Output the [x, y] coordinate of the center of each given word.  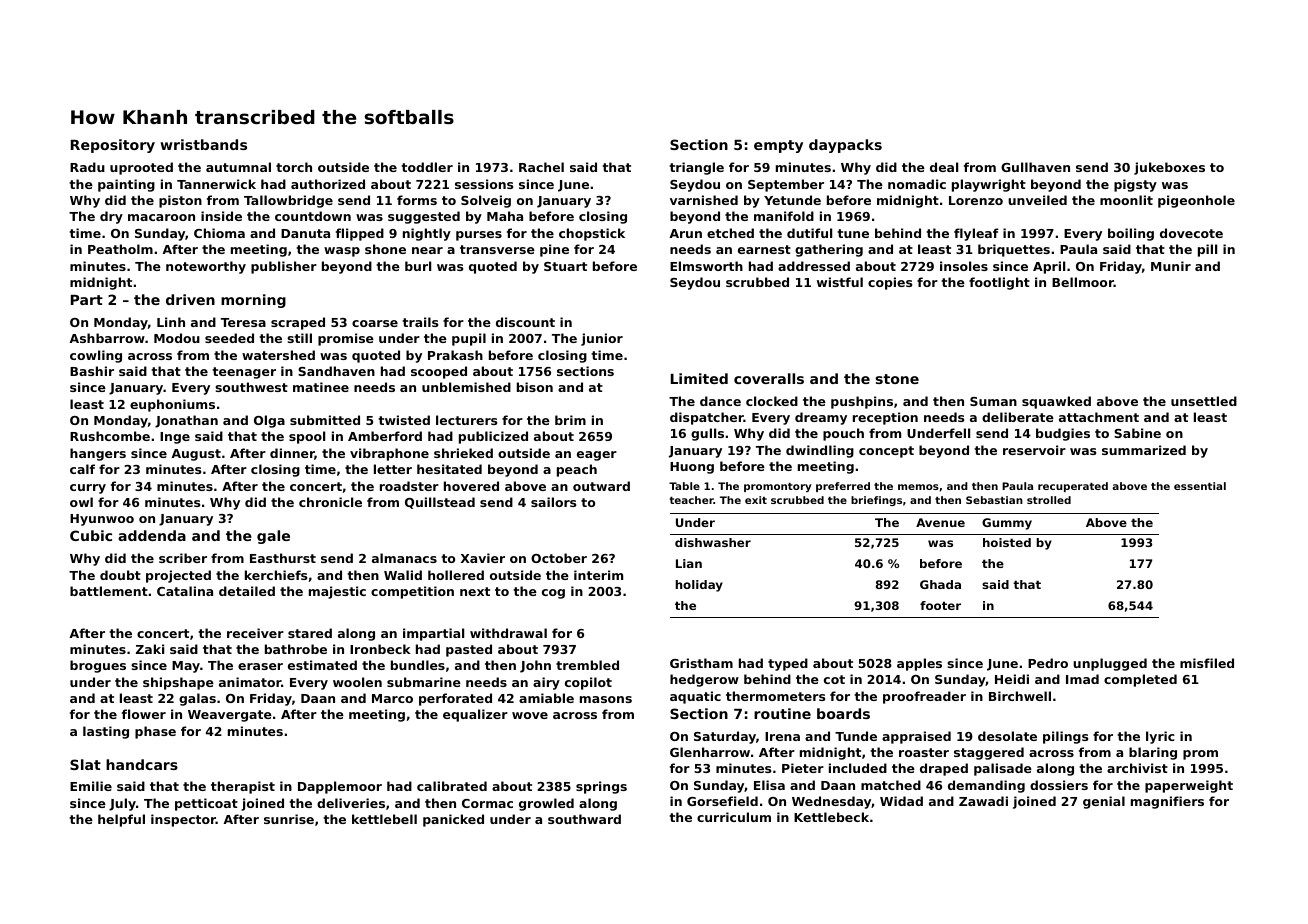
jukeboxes [1169, 168]
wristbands [203, 144]
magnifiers [1167, 802]
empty [778, 146]
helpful [121, 820]
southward [584, 819]
